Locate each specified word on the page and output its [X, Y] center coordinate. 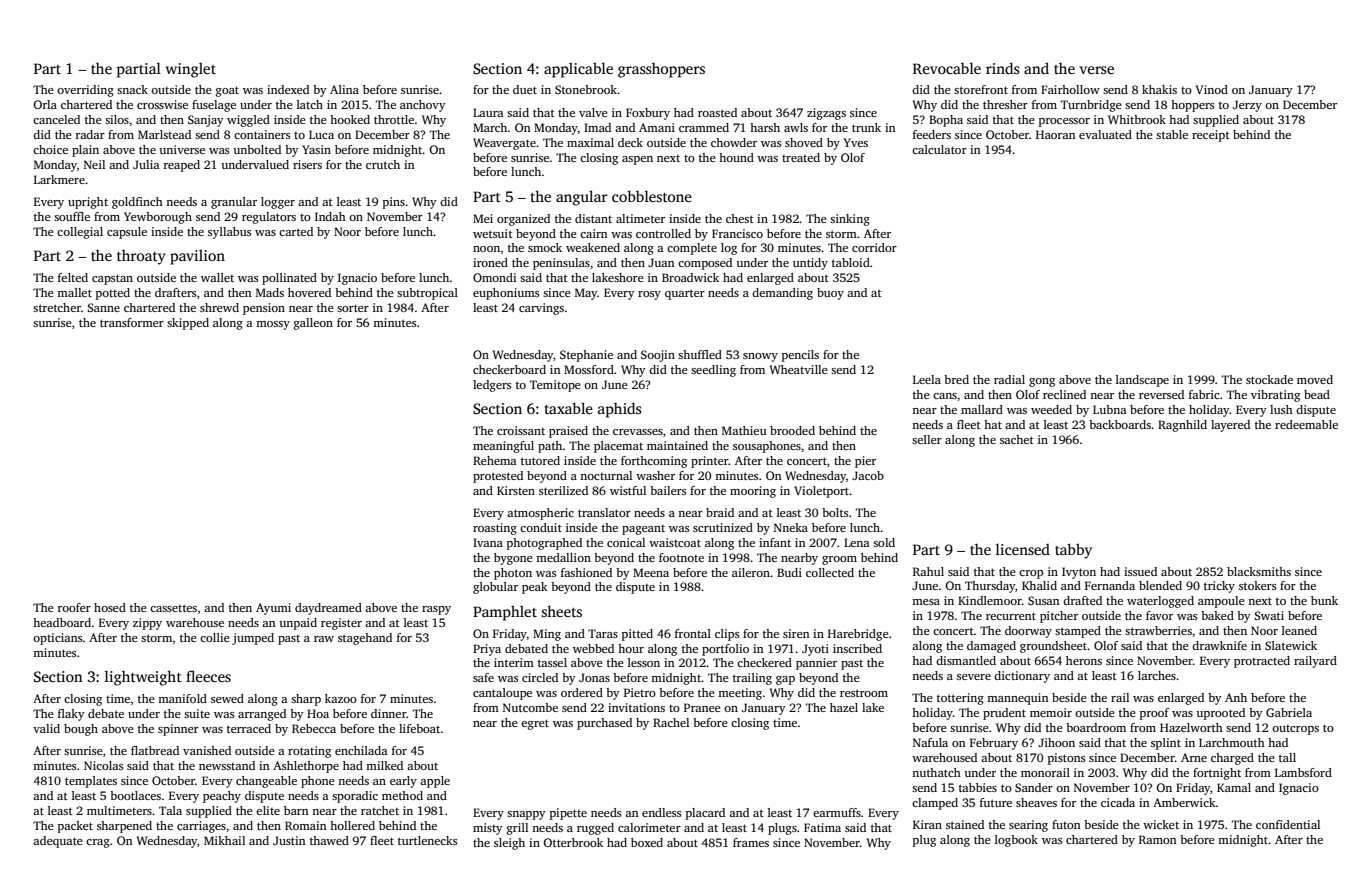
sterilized [563, 490]
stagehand [365, 639]
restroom [864, 693]
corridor [874, 247]
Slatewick [1291, 645]
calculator [939, 149]
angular [582, 198]
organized [523, 220]
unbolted [257, 149]
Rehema [495, 460]
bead [1317, 394]
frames [751, 842]
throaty [141, 257]
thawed [329, 840]
